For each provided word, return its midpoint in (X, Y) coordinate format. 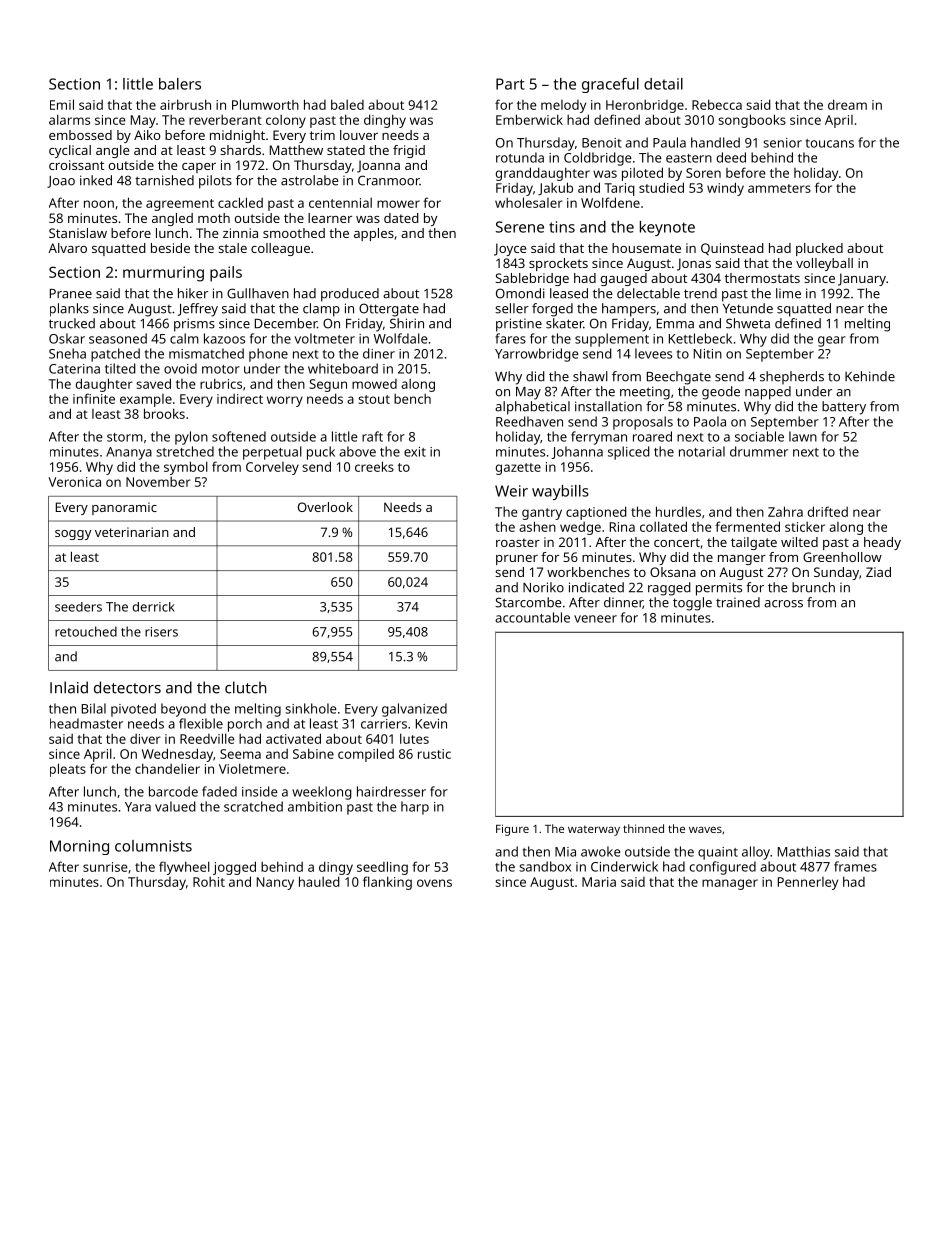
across (783, 604)
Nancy (275, 883)
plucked (819, 249)
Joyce (510, 249)
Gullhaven (258, 293)
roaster (518, 542)
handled (715, 142)
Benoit (602, 143)
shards (240, 150)
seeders (78, 607)
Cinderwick (624, 866)
